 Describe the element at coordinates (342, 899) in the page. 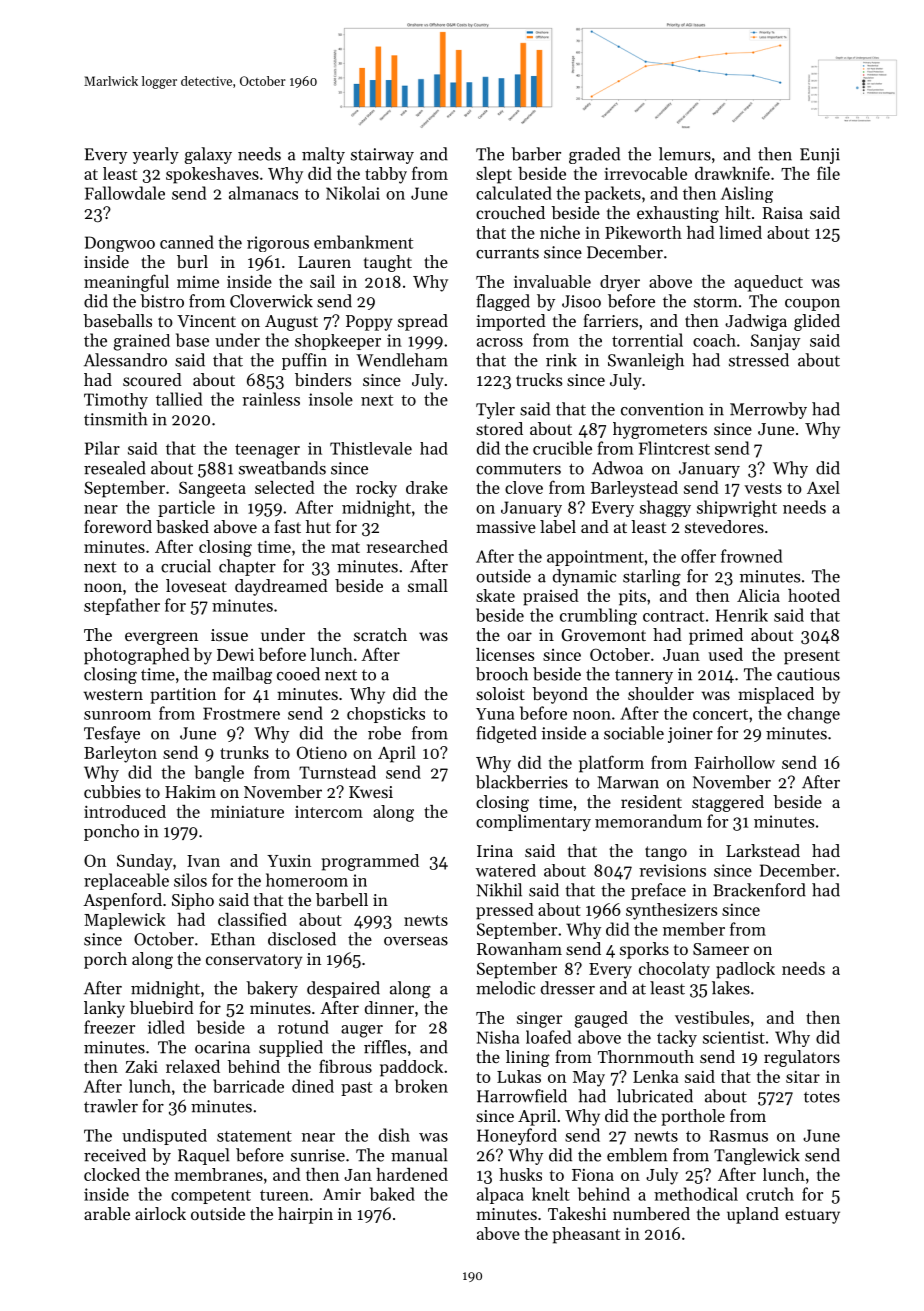

I see `barbell` at that location.
